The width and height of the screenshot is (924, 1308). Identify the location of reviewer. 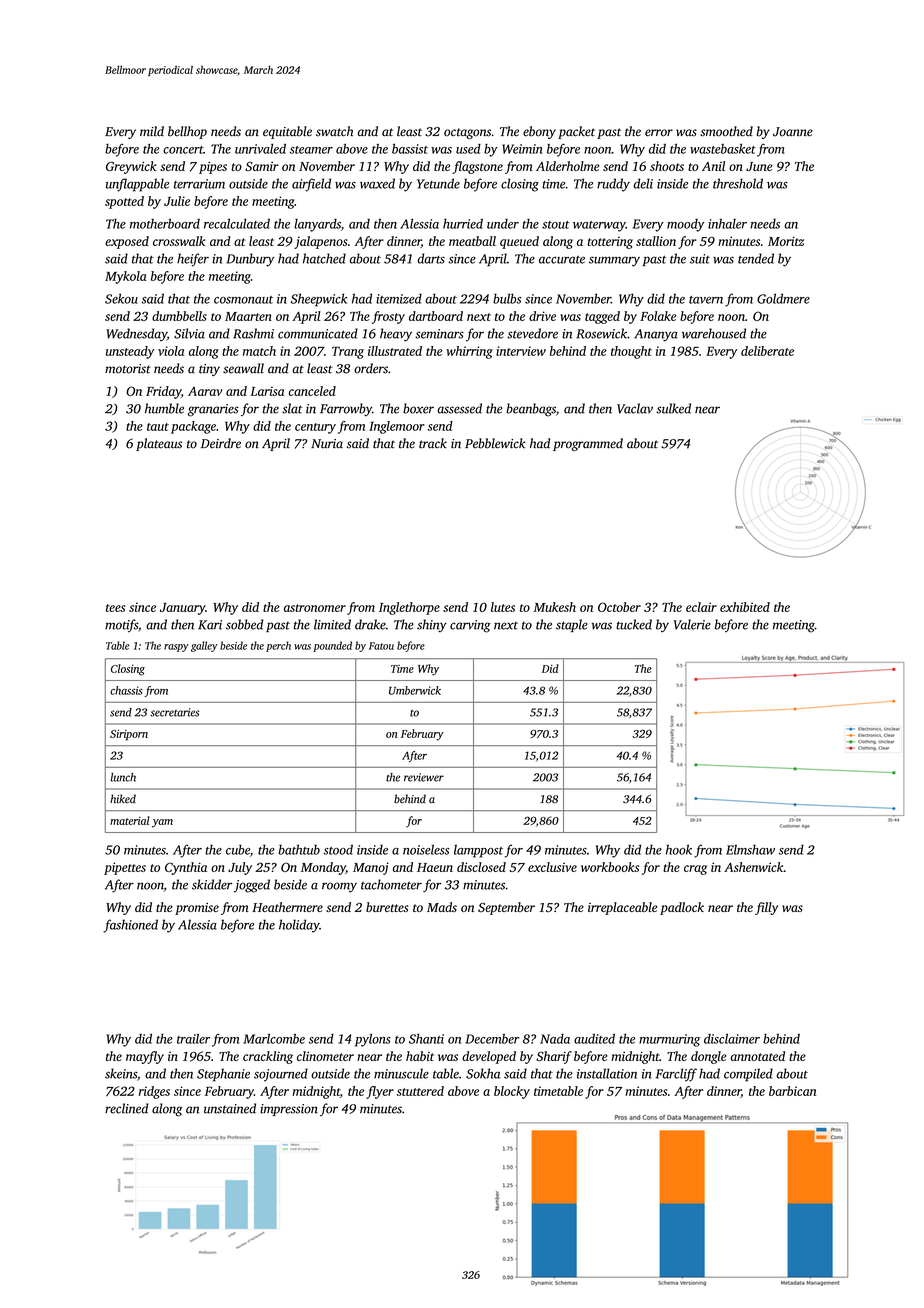
(424, 777).
